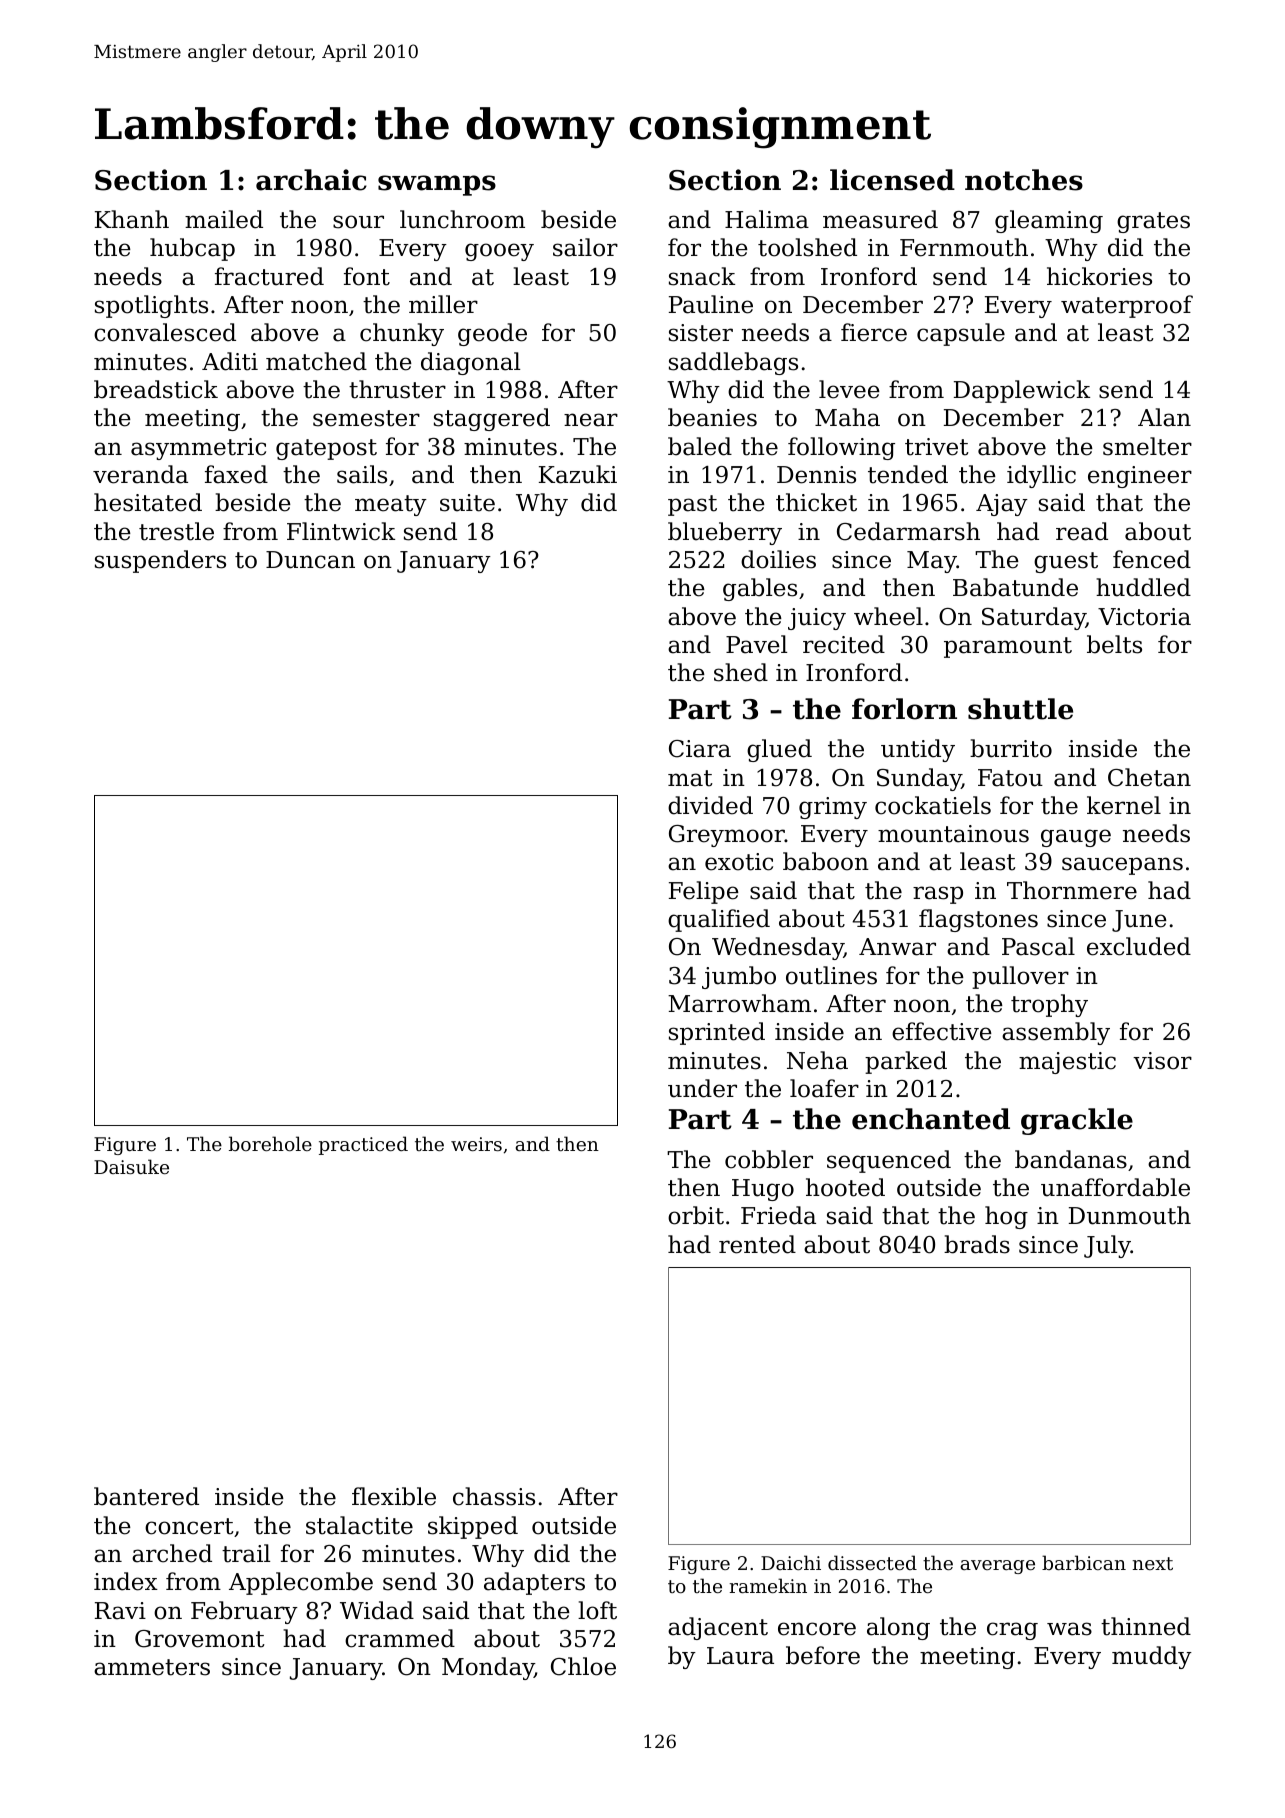  Describe the element at coordinates (918, 750) in the page. I see `untidy` at that location.
